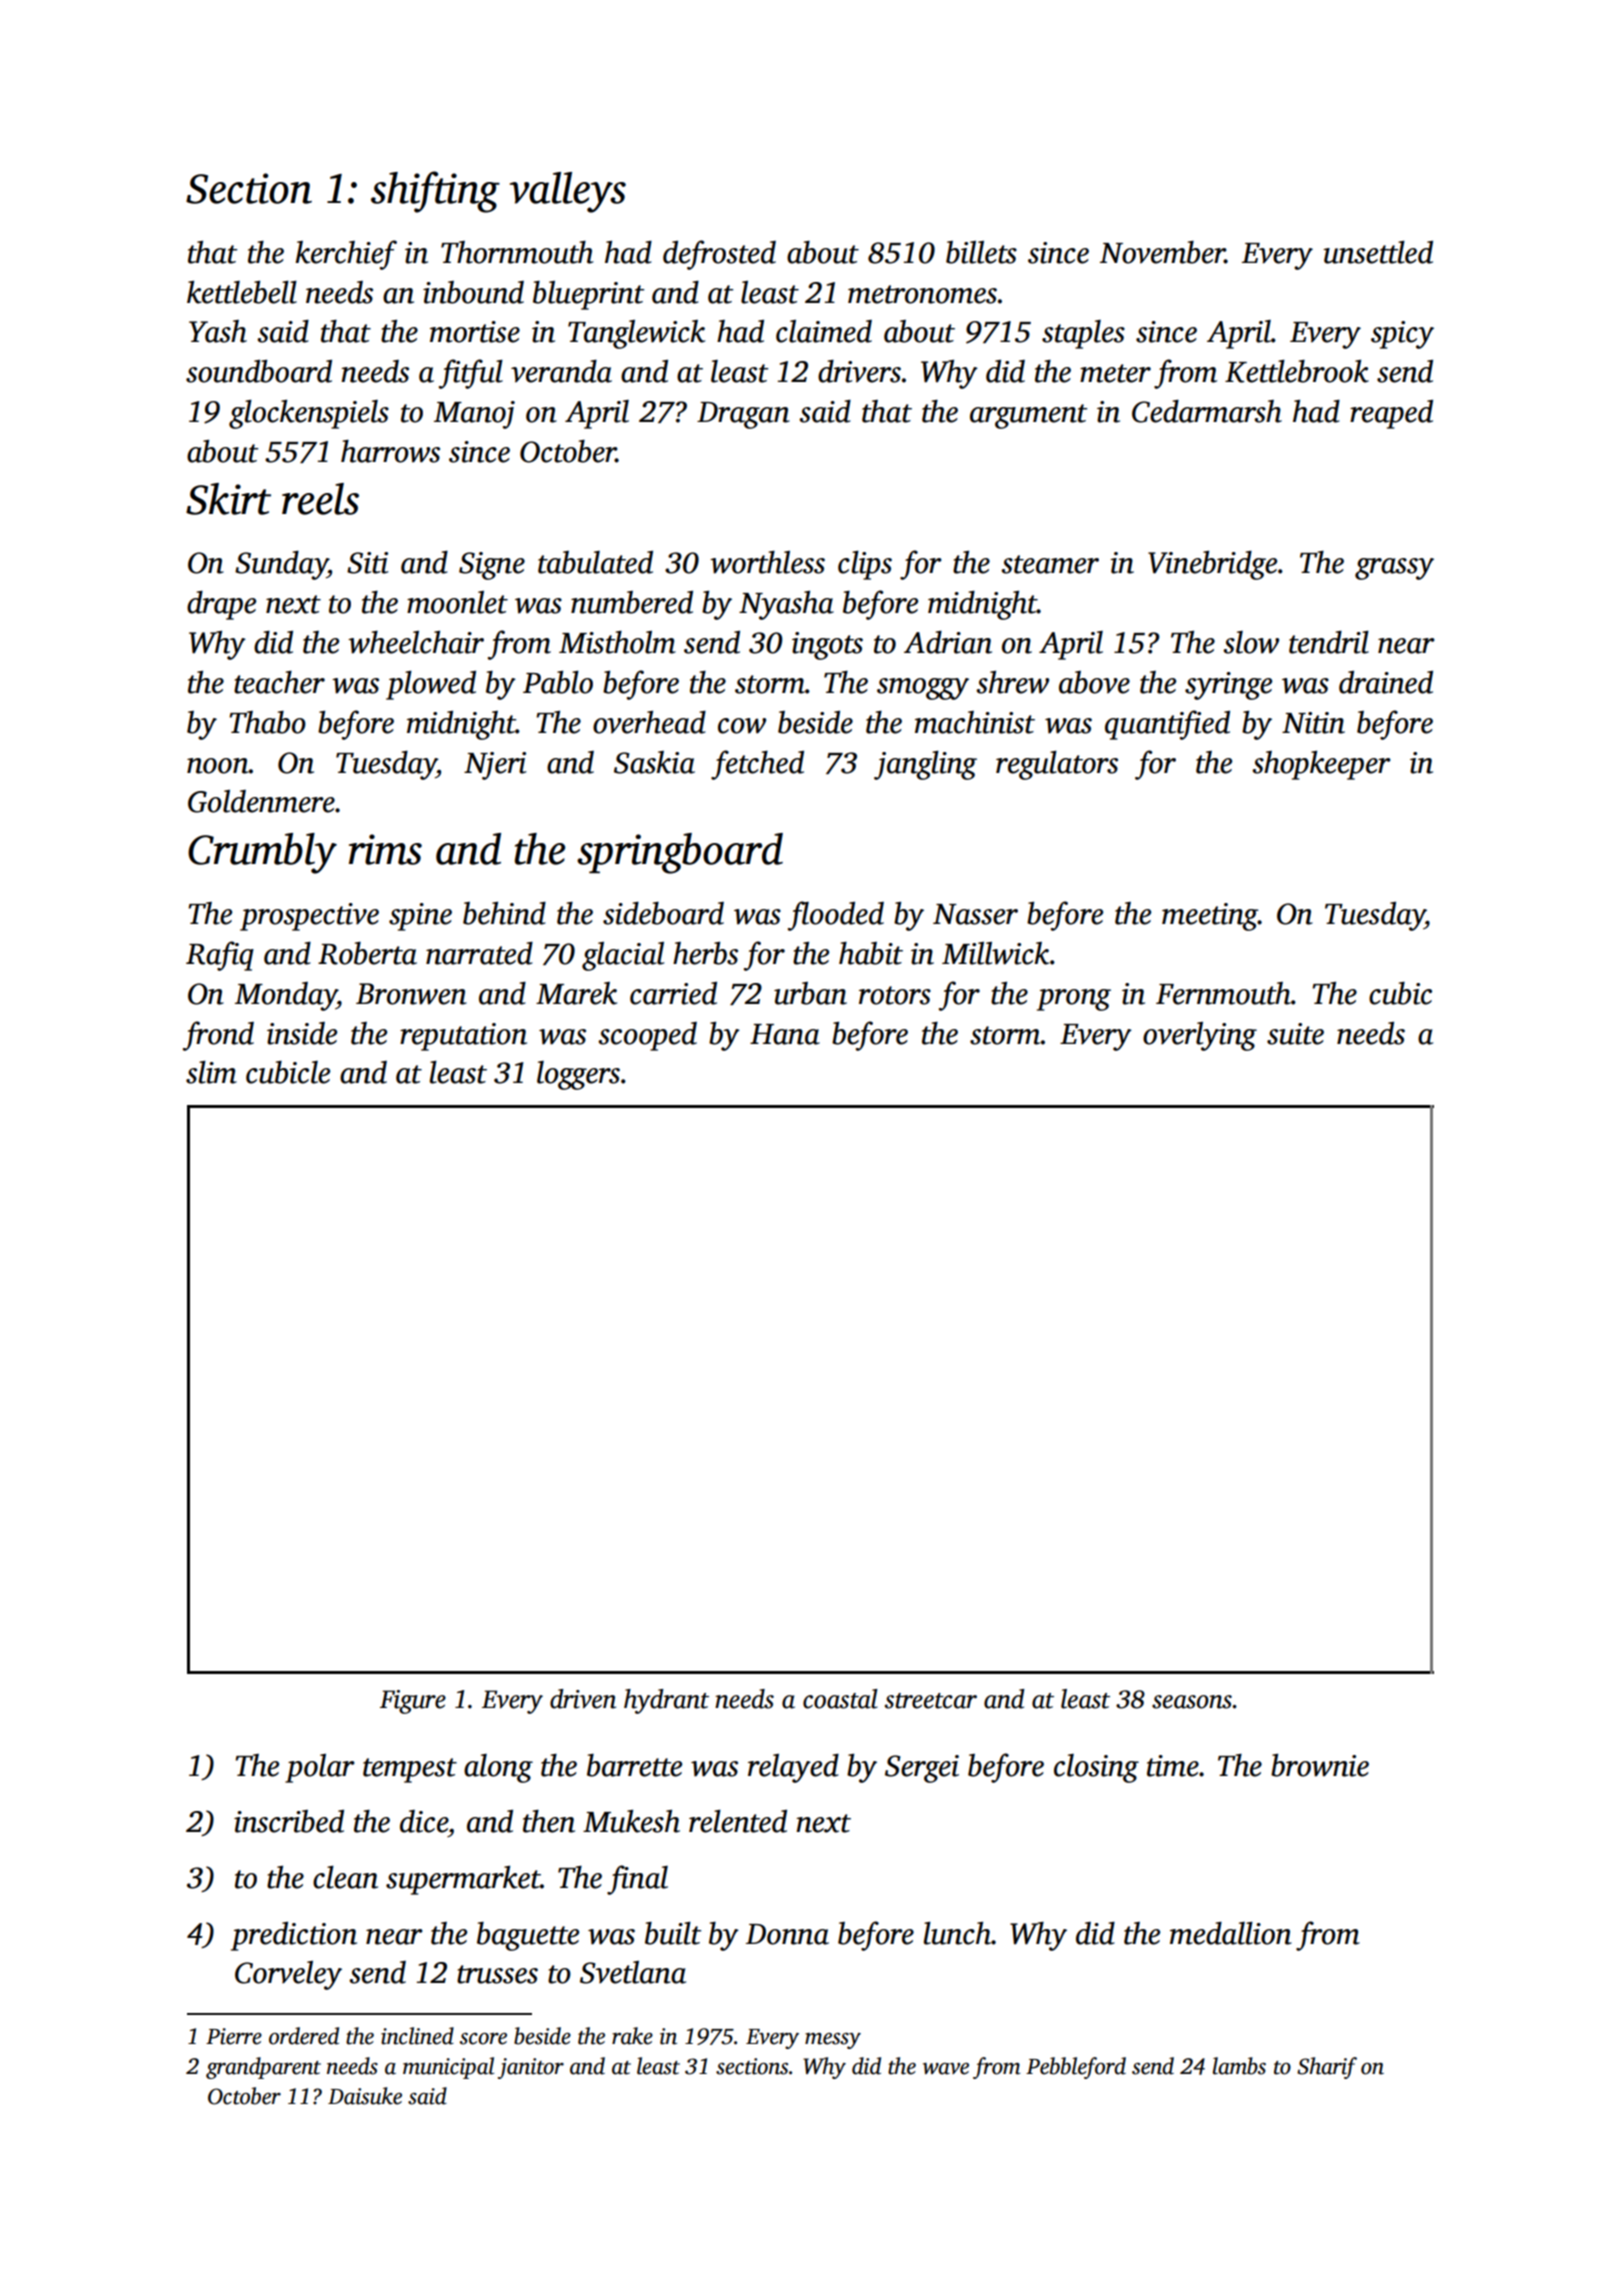 The image size is (1620, 2292). What do you see at coordinates (1321, 765) in the screenshot?
I see `shopkeeper` at bounding box center [1321, 765].
